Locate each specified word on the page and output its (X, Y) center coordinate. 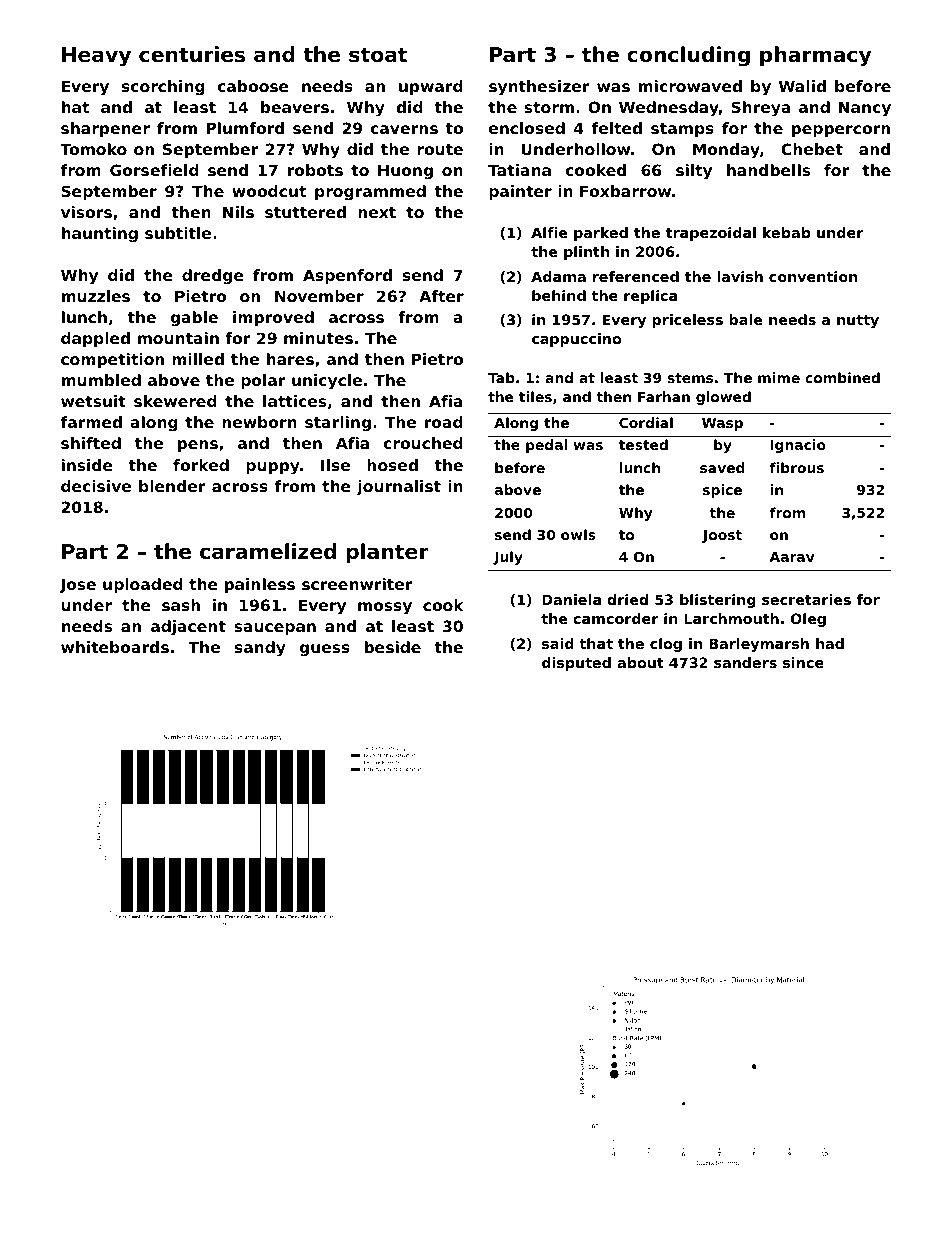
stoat (378, 55)
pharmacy (815, 56)
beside (393, 647)
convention (813, 276)
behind (559, 295)
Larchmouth (731, 618)
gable (194, 319)
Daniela (571, 599)
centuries (192, 54)
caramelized (268, 551)
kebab (787, 232)
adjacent (188, 628)
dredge (213, 277)
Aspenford (347, 276)
